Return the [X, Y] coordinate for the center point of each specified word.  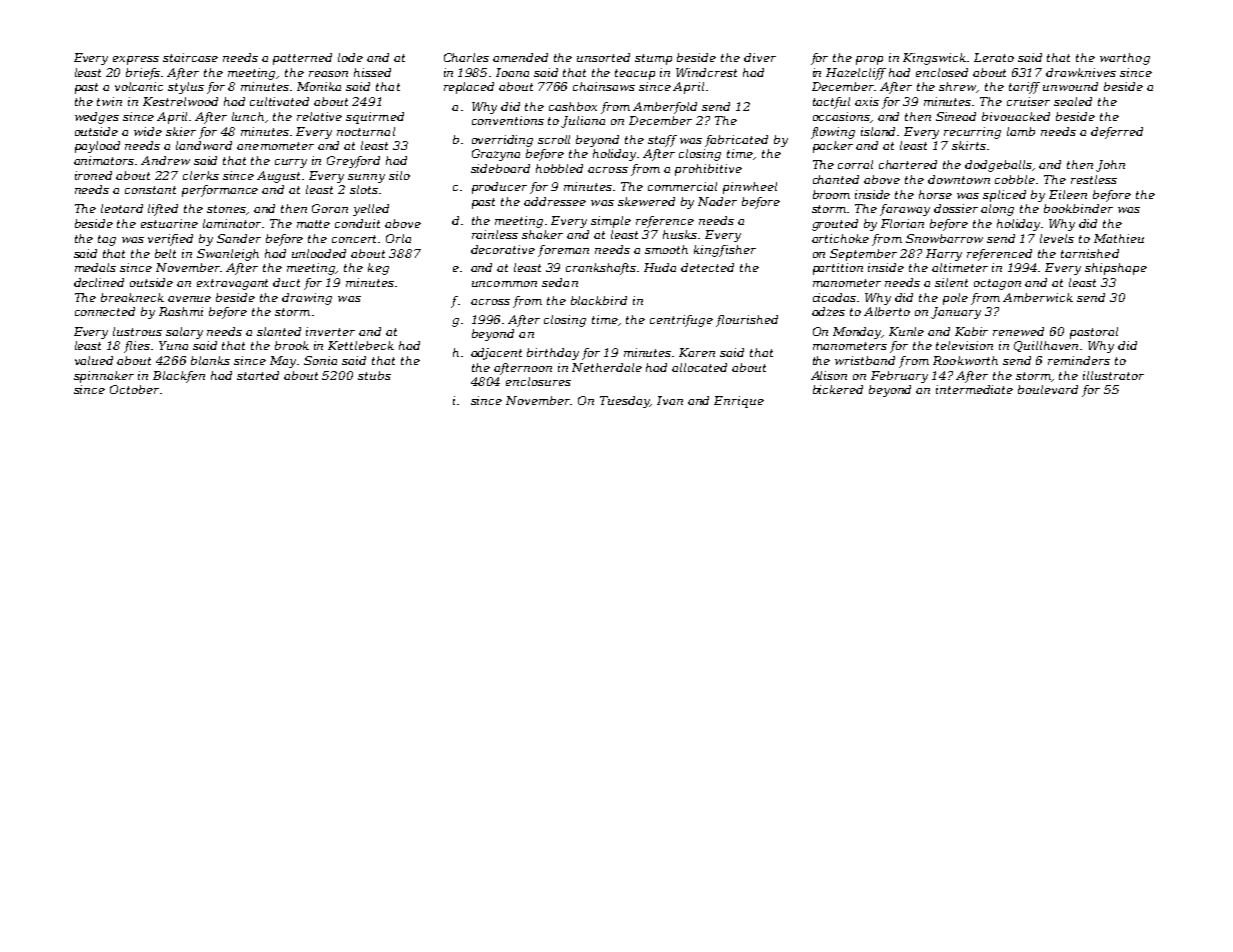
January [956, 313]
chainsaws [604, 86]
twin [109, 101]
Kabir [971, 331]
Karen [697, 352]
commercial [682, 186]
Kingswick [934, 59]
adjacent [496, 354]
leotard [122, 208]
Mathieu [1119, 238]
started [258, 375]
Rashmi [181, 311]
